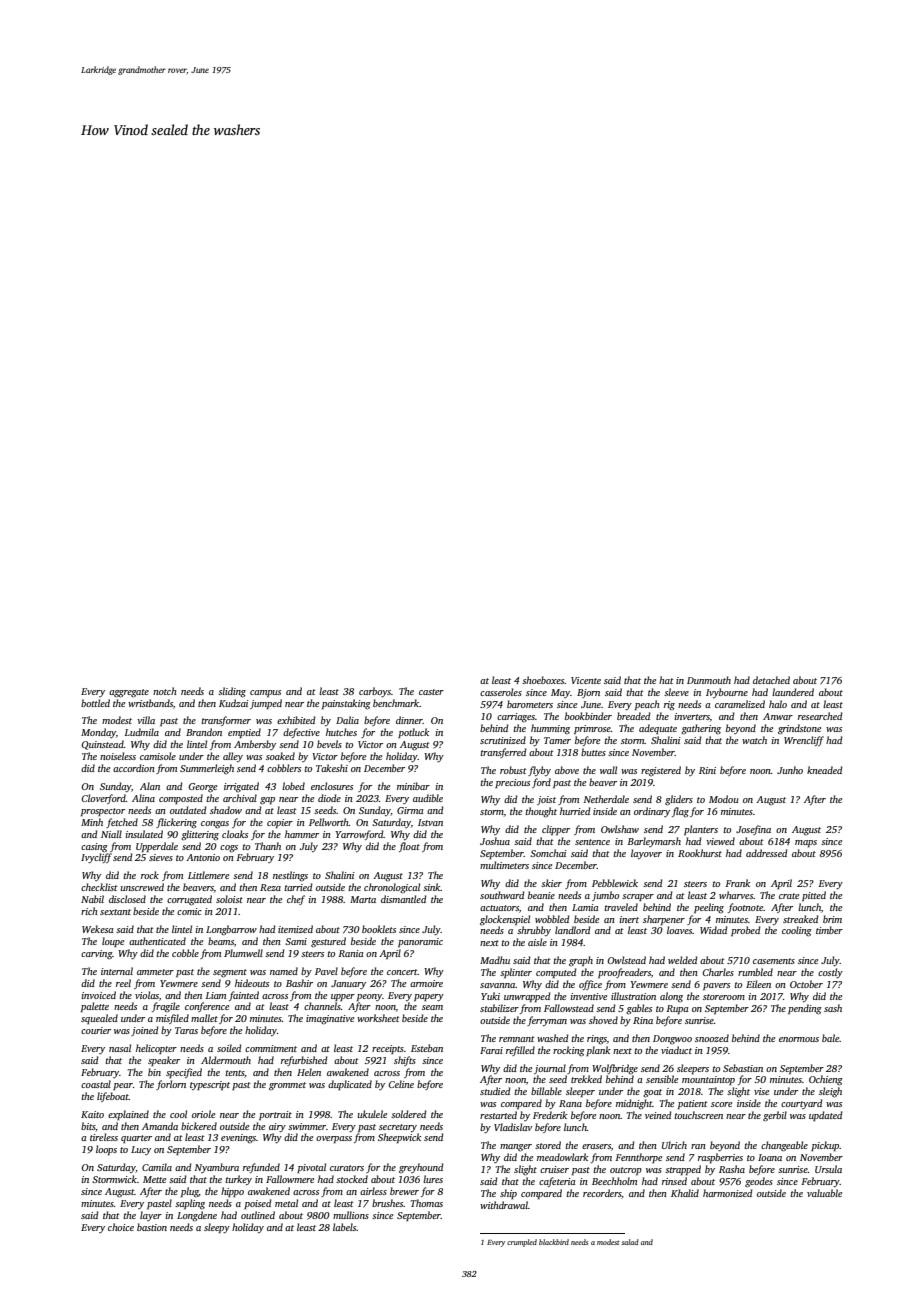  What do you see at coordinates (217, 1228) in the page?
I see `sleepy` at bounding box center [217, 1228].
